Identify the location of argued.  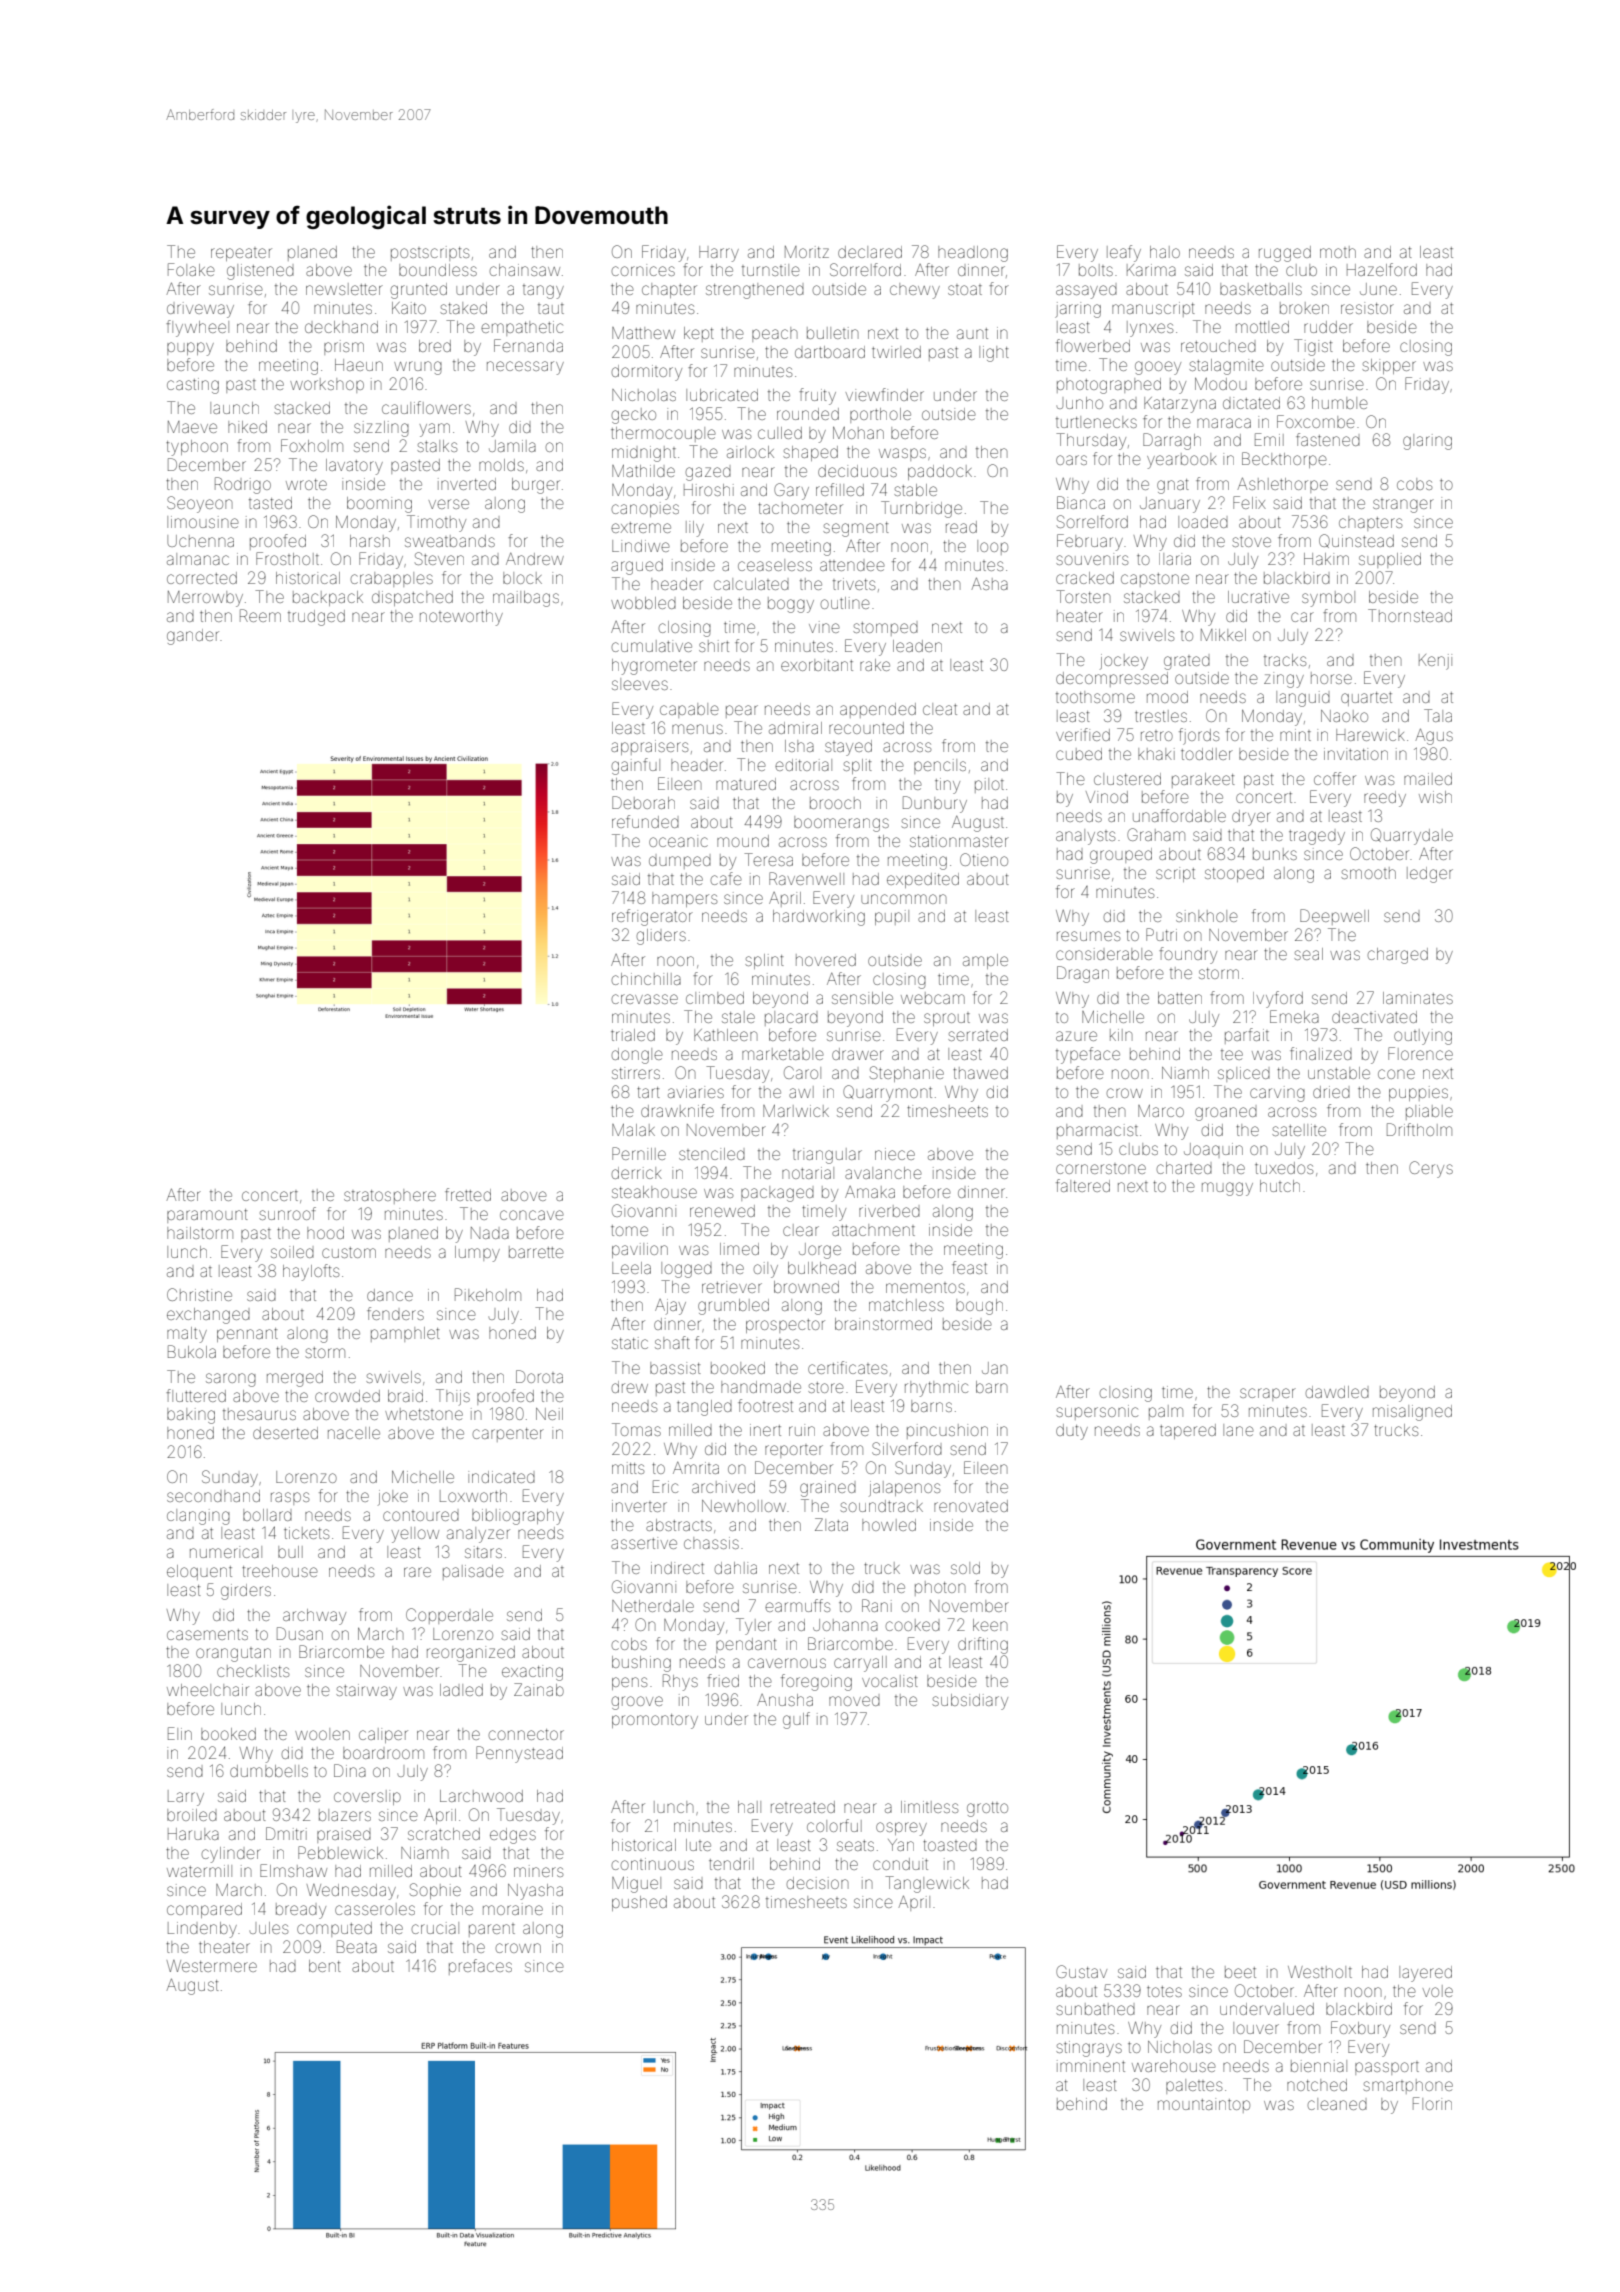
(637, 567).
